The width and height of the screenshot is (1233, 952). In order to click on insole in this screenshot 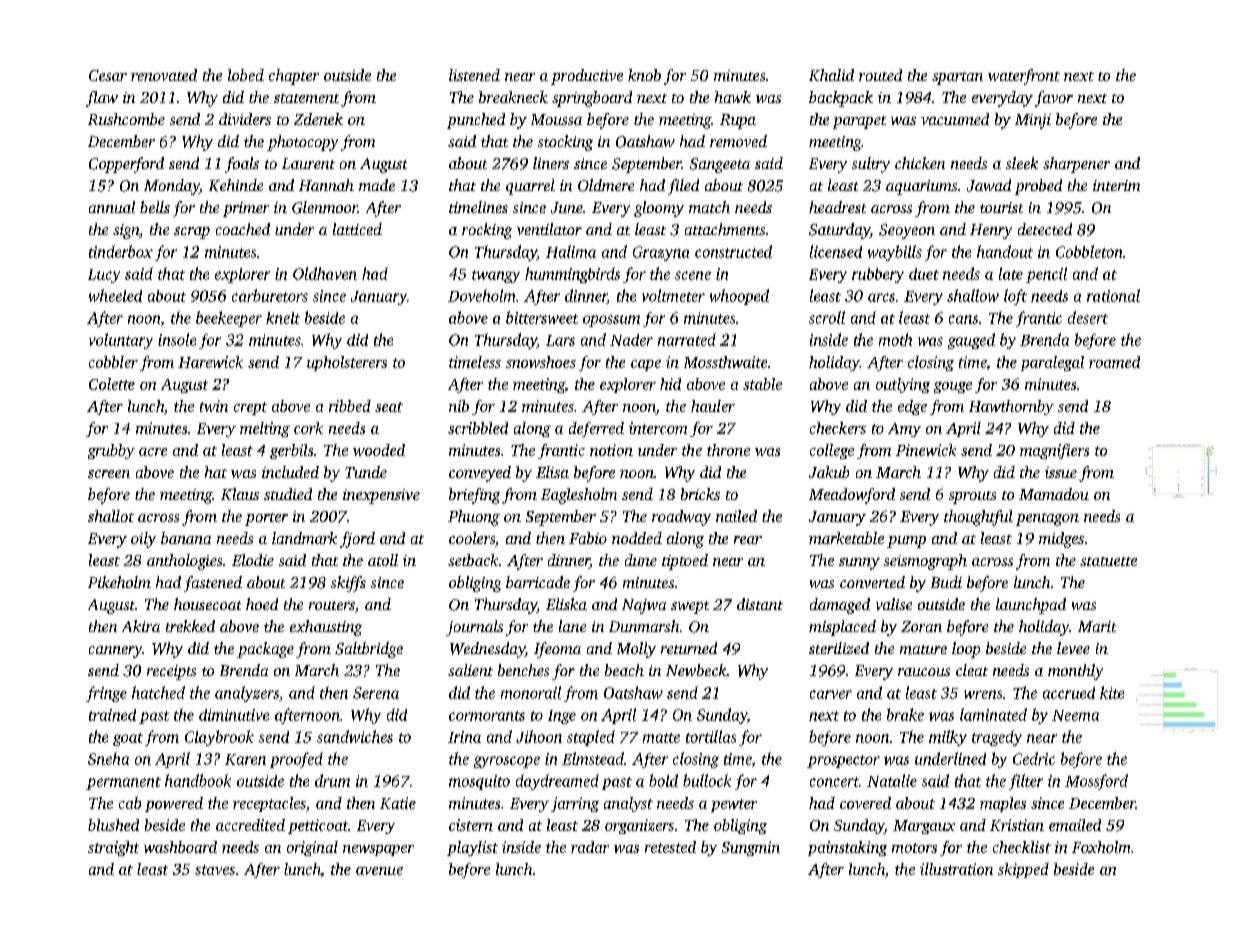, I will do `click(177, 339)`.
